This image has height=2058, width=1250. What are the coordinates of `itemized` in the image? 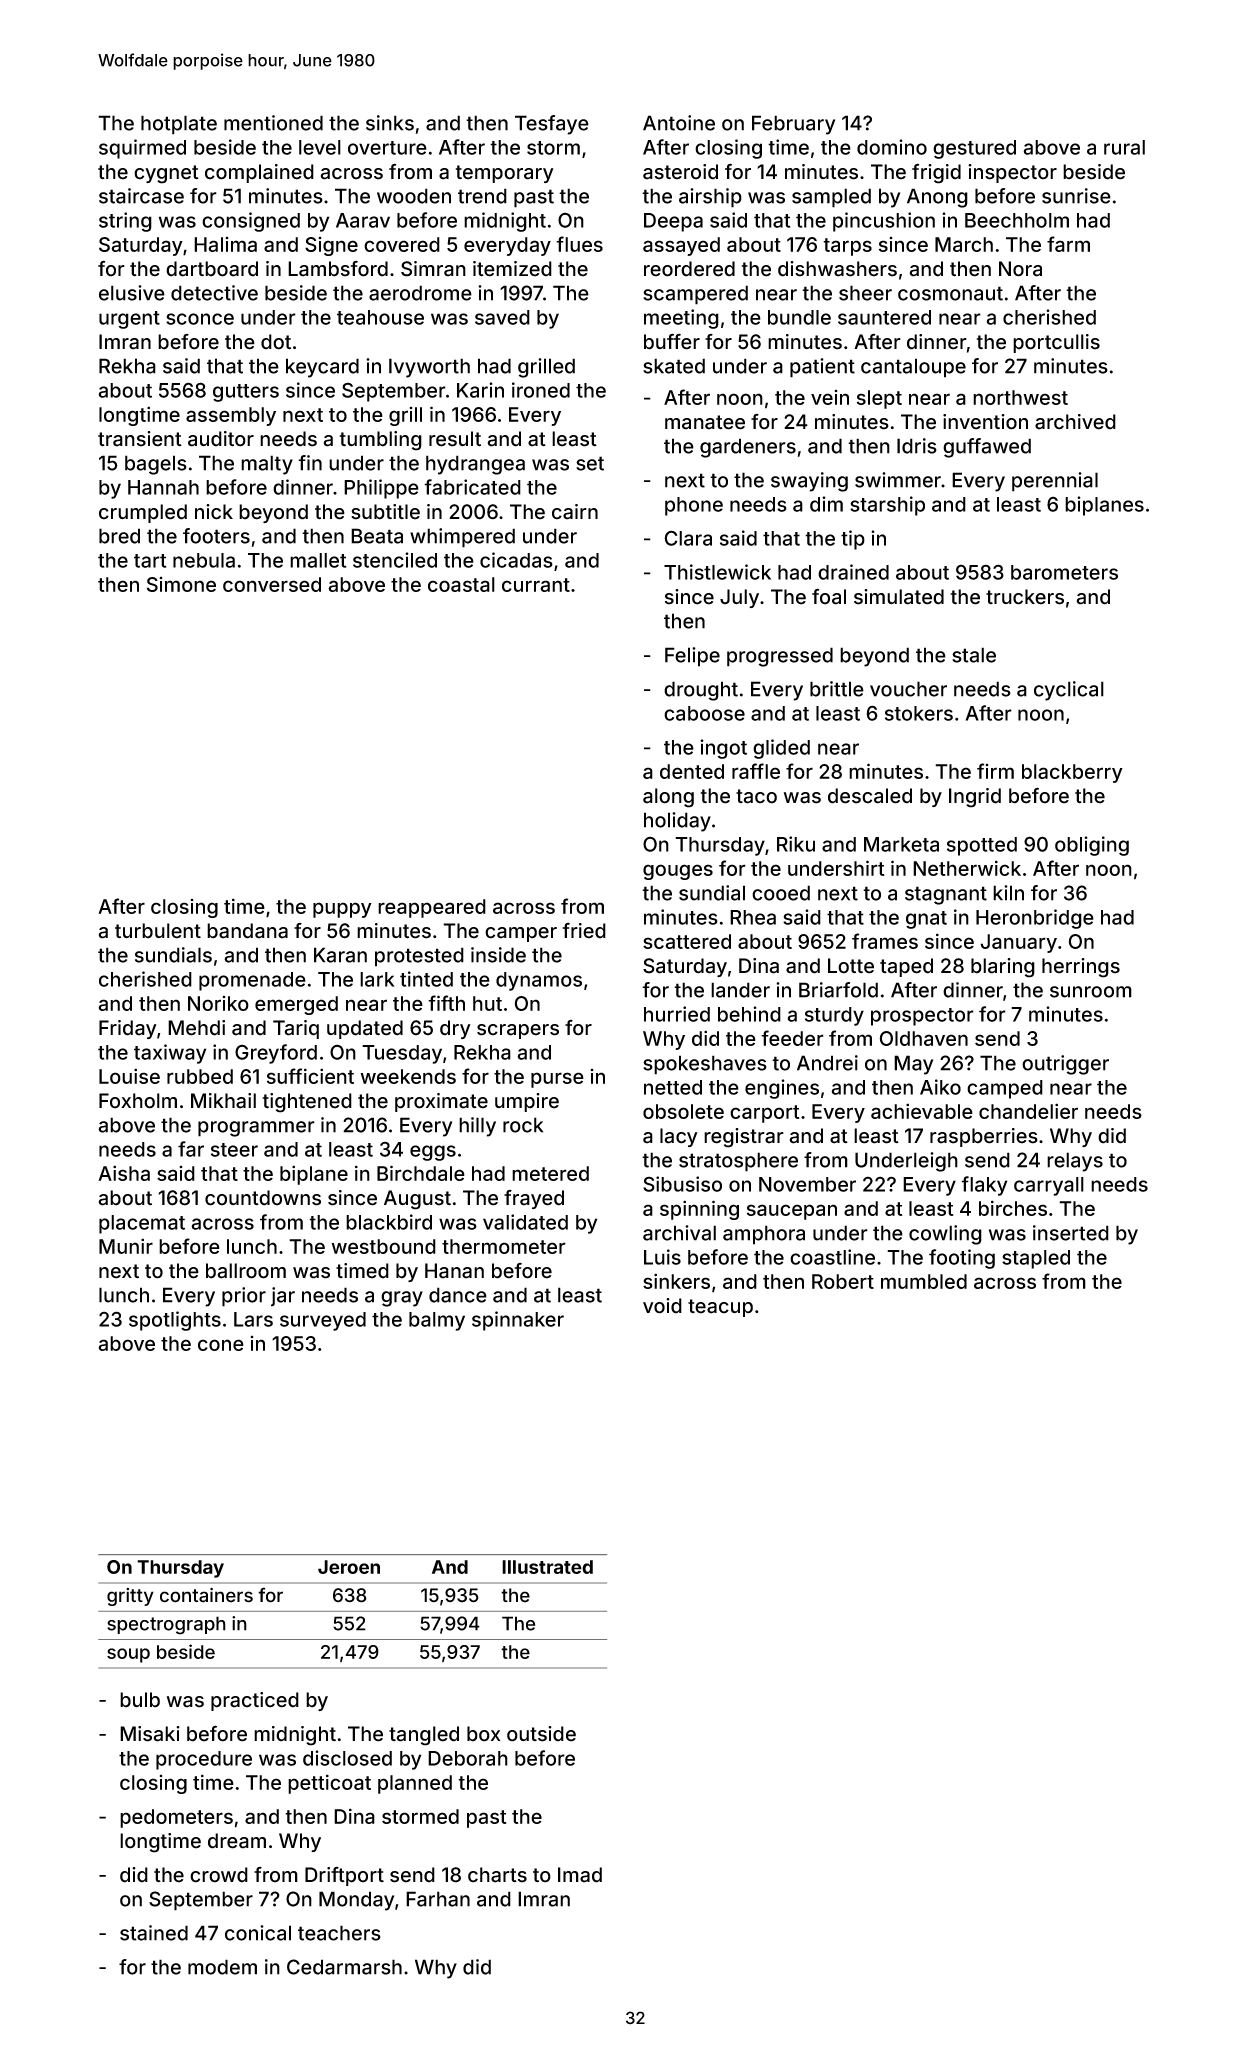 It's located at (512, 269).
